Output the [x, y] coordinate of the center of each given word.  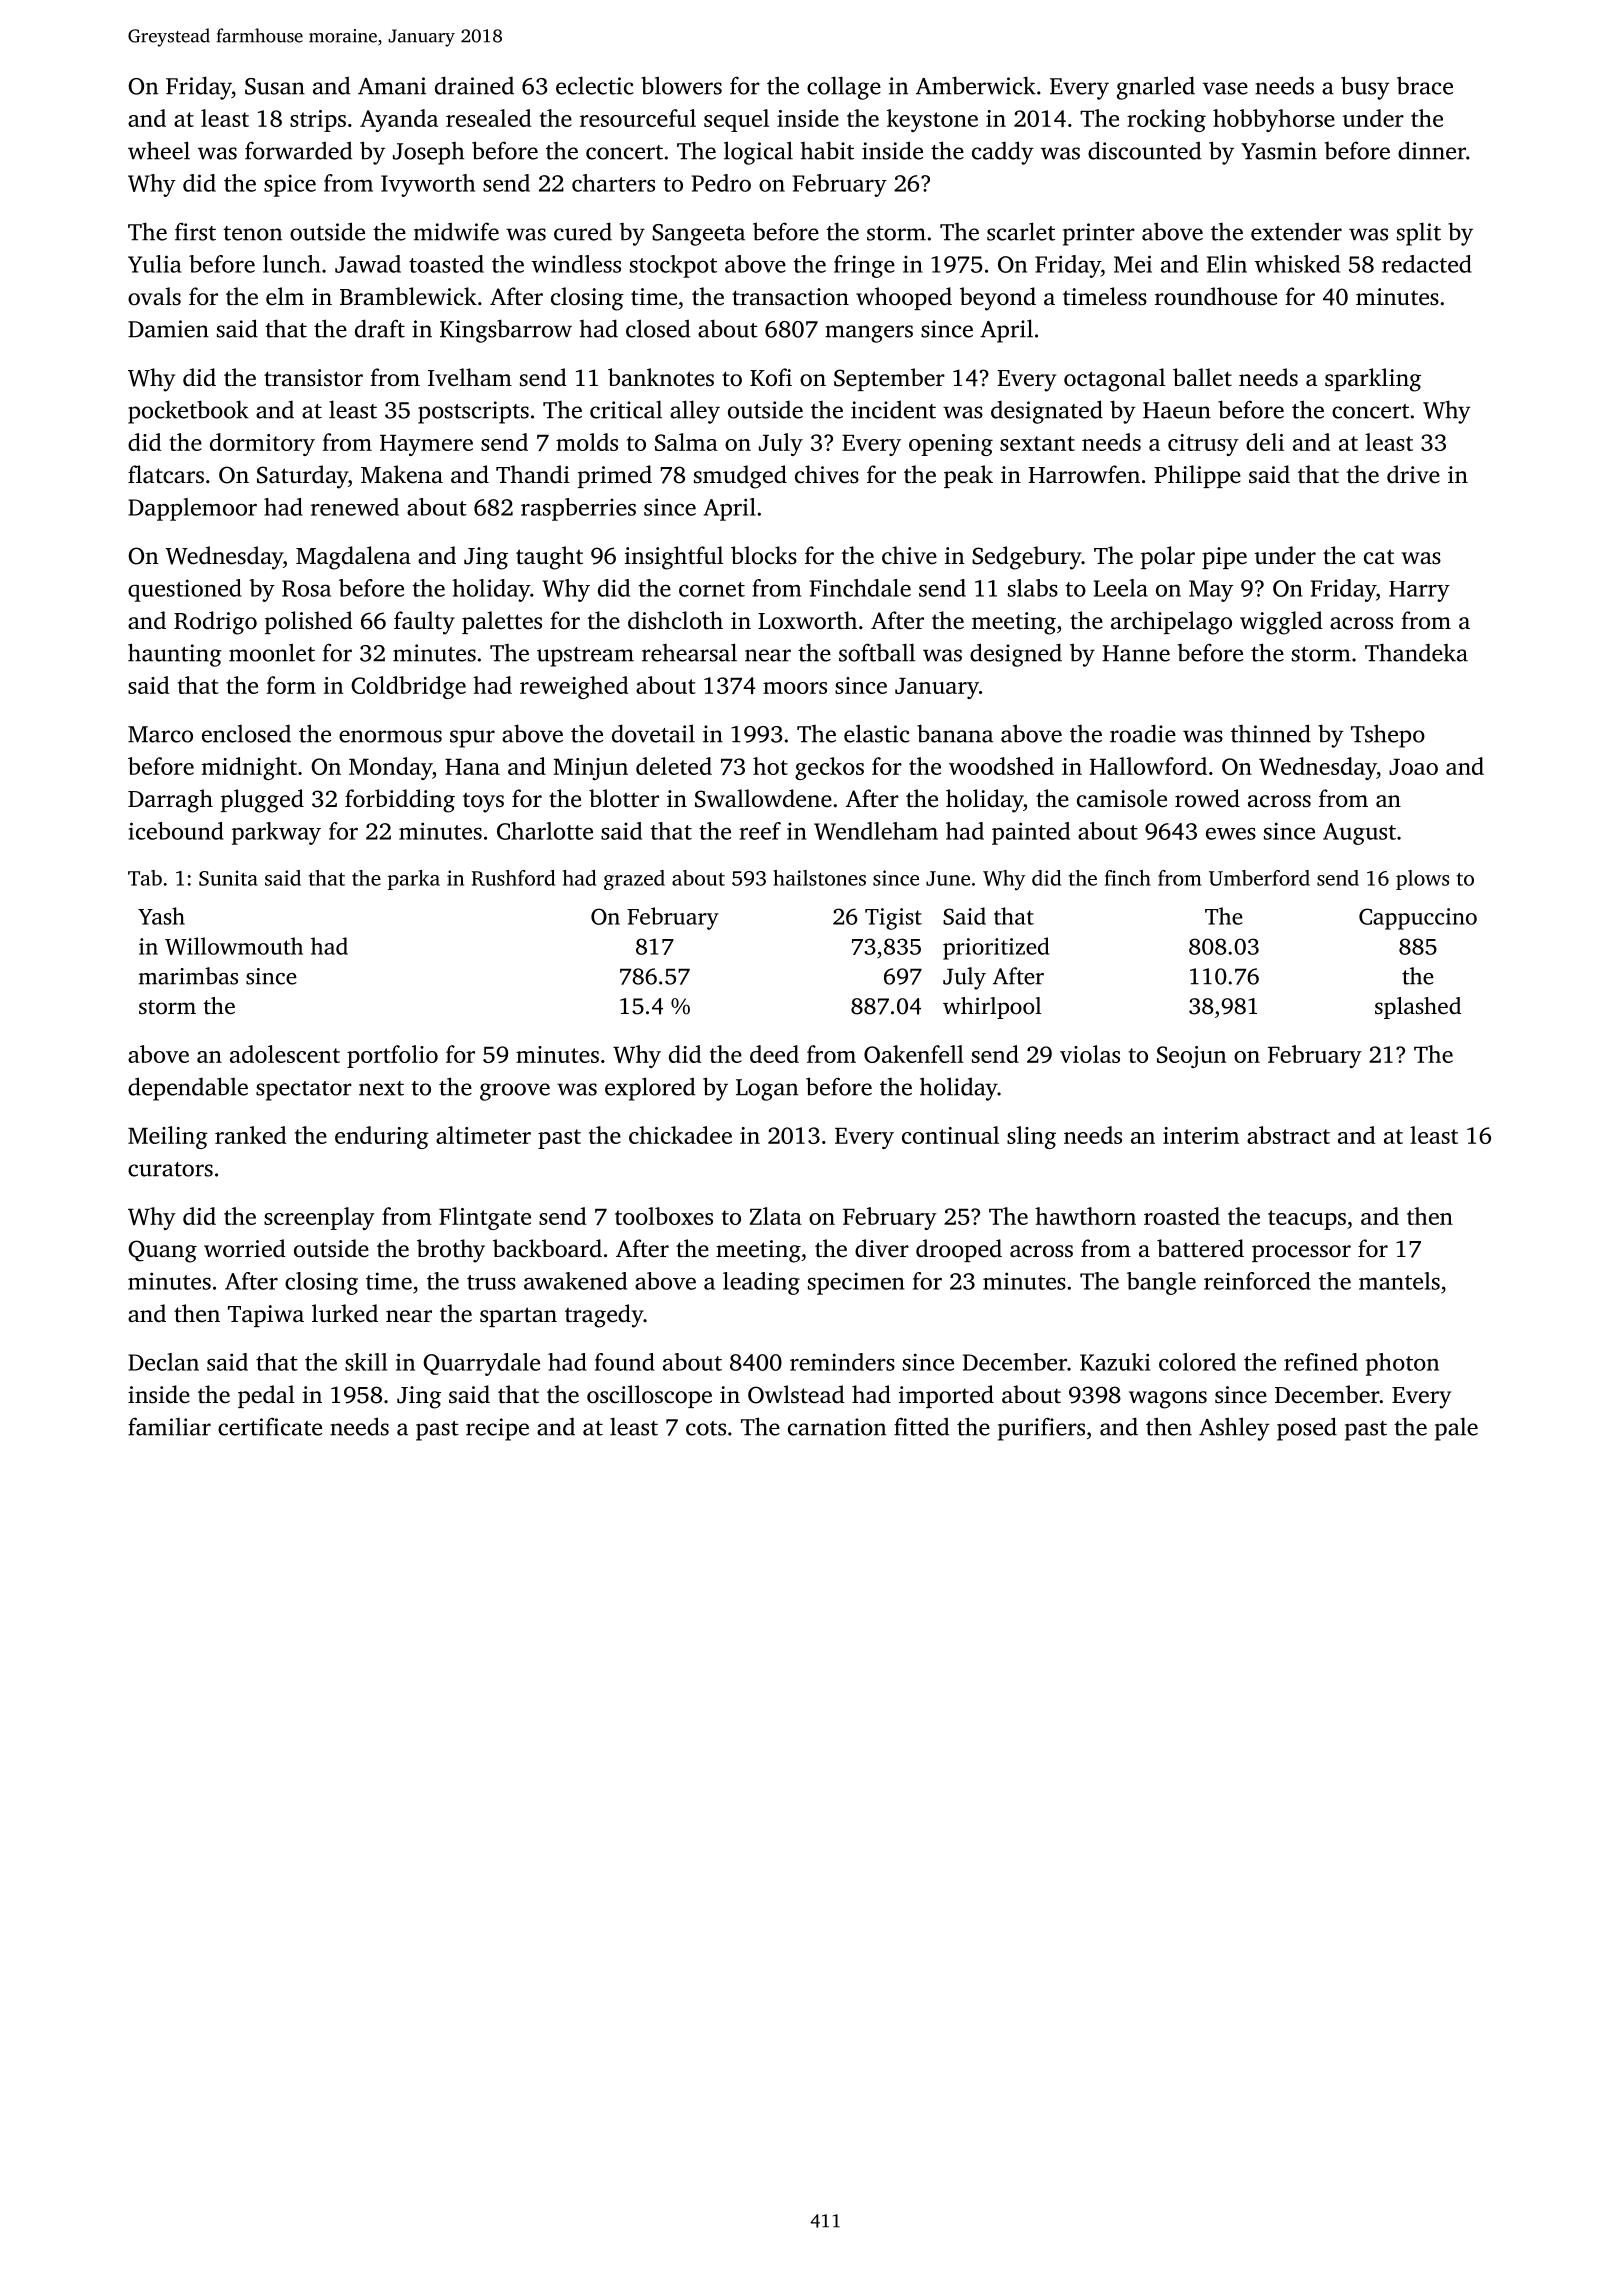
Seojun [1191, 1057]
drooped [959, 1250]
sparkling [1373, 380]
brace [1425, 85]
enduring [382, 1137]
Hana [472, 767]
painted [1031, 833]
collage [844, 88]
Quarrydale [481, 1364]
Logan [767, 1090]
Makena [402, 474]
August [1359, 834]
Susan [275, 86]
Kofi [771, 377]
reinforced [1257, 1281]
